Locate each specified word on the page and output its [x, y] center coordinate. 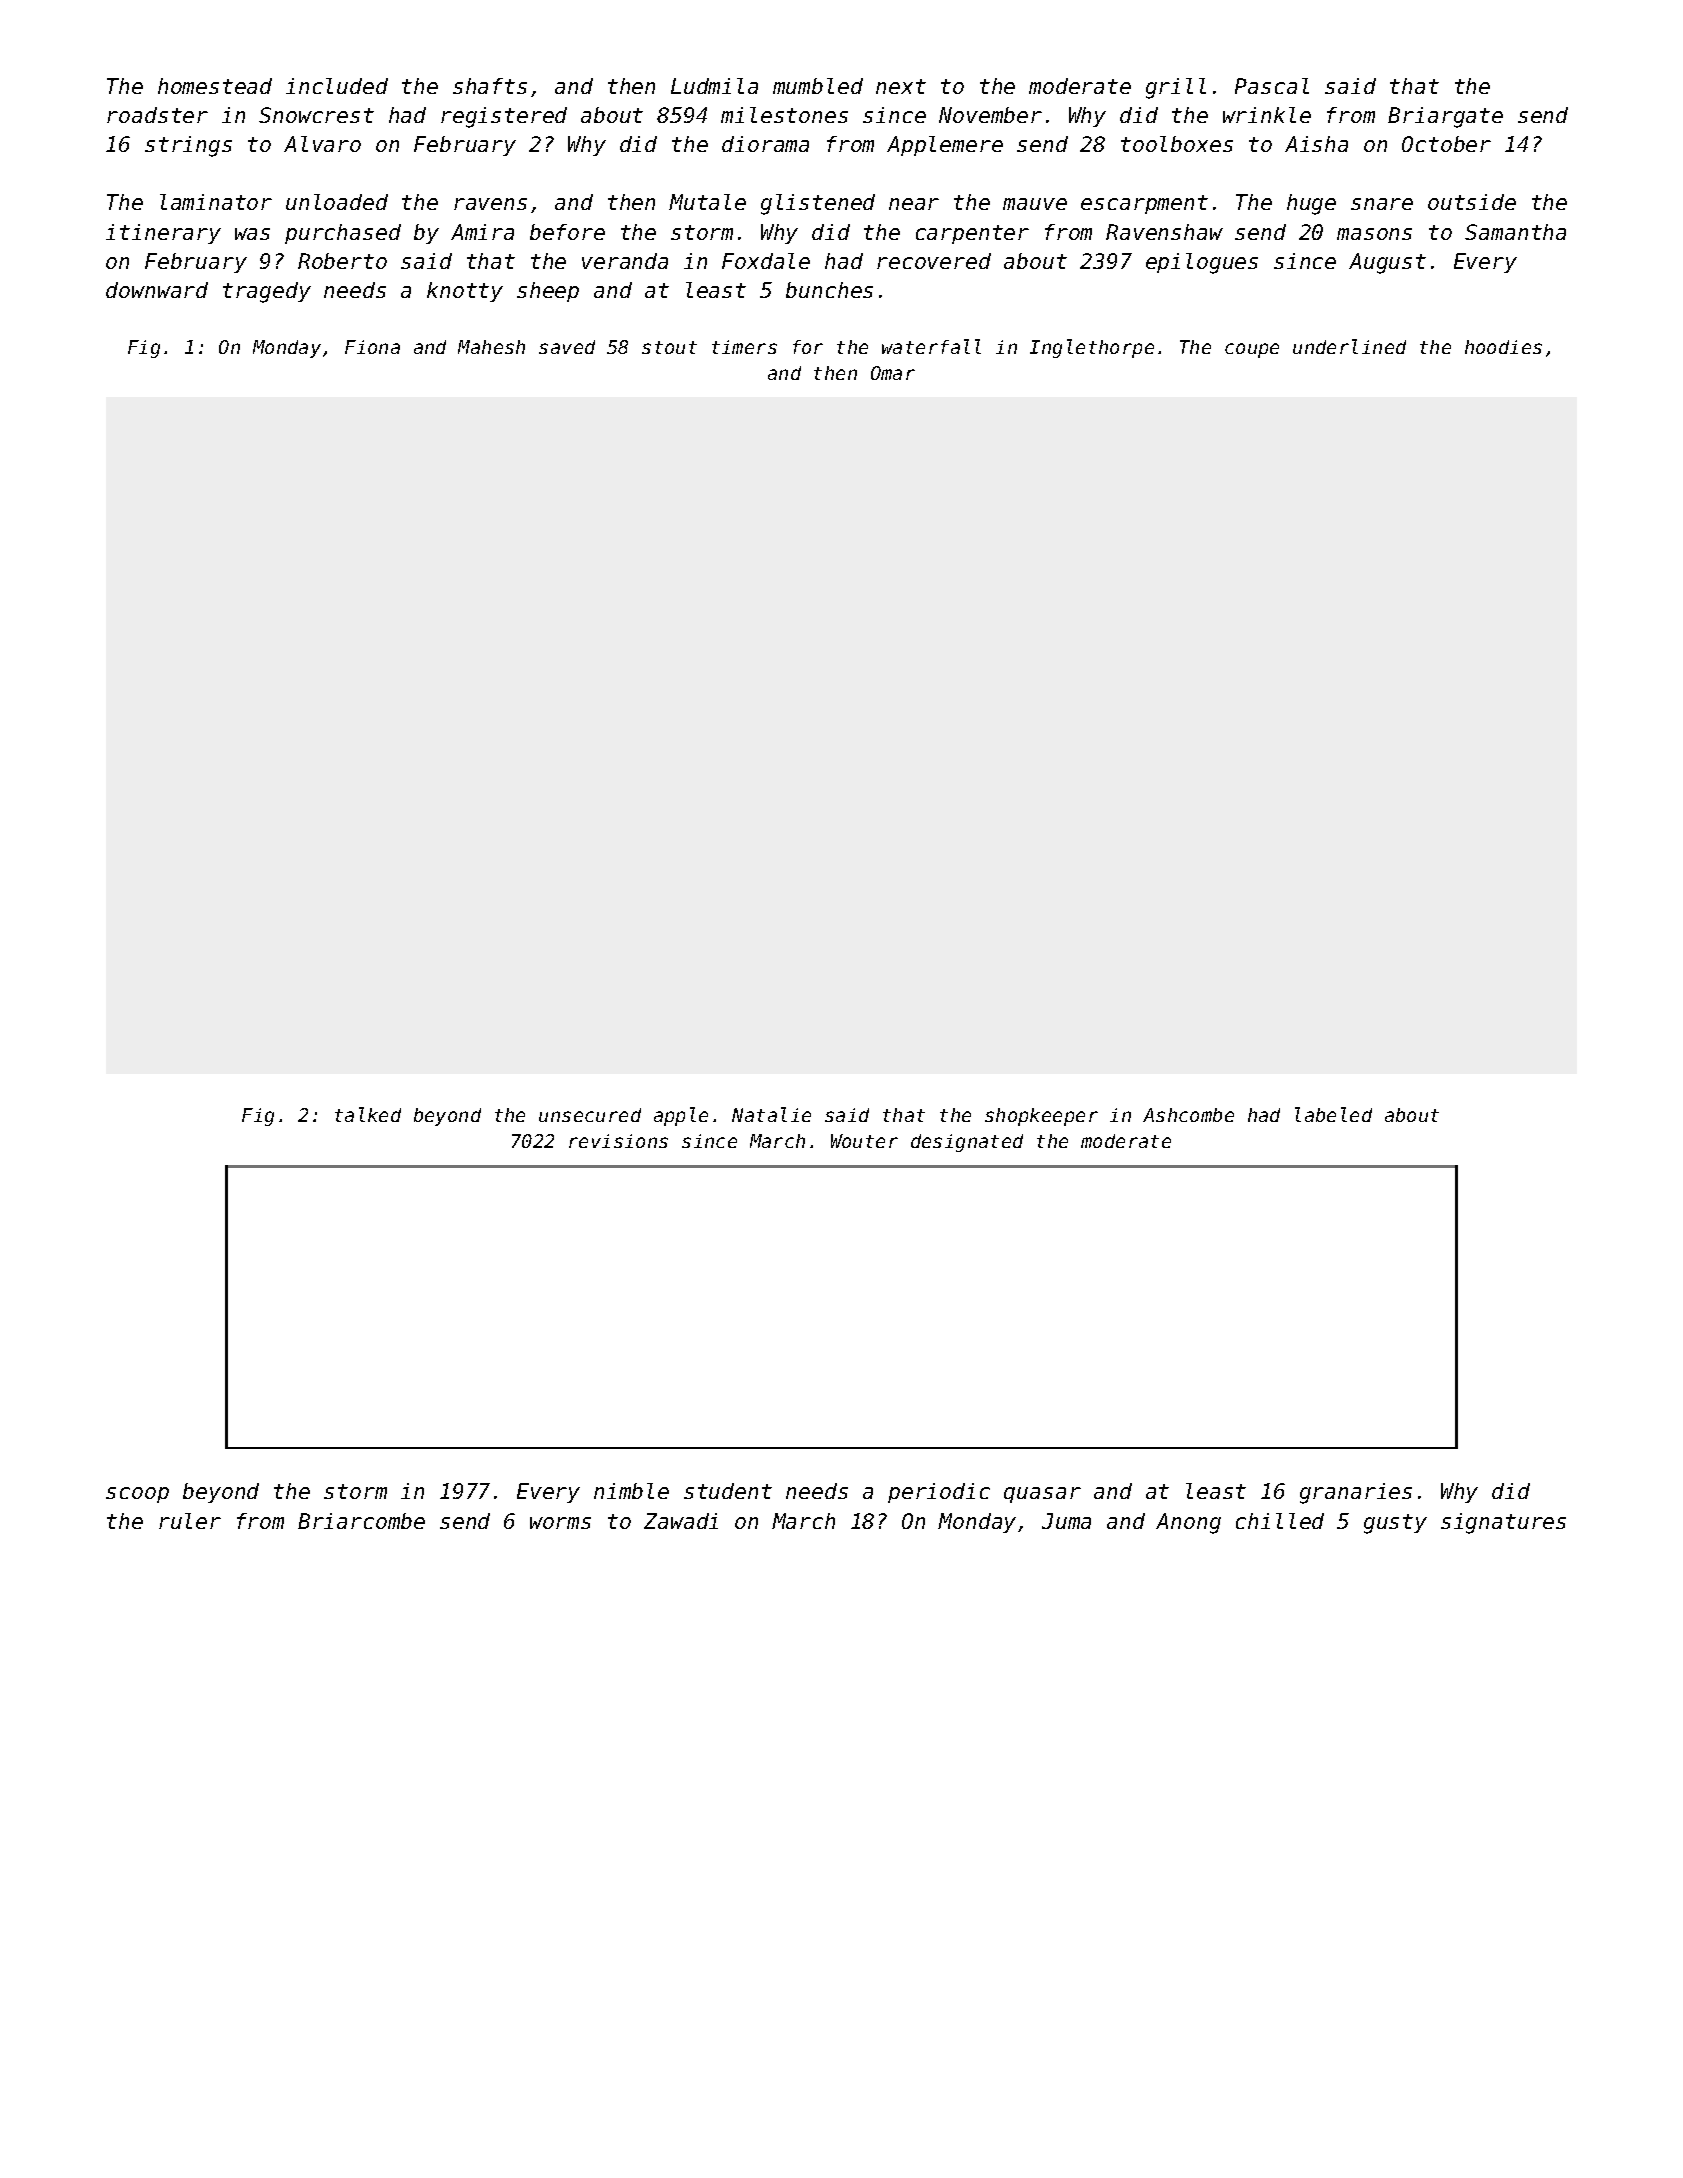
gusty [1395, 1524]
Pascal [1272, 86]
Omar [893, 373]
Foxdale [766, 261]
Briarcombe [361, 1521]
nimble [631, 1491]
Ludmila [714, 86]
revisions [618, 1141]
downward [157, 290]
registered [504, 117]
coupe [1252, 350]
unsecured [590, 1115]
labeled [1333, 1114]
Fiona [372, 347]
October [1446, 144]
